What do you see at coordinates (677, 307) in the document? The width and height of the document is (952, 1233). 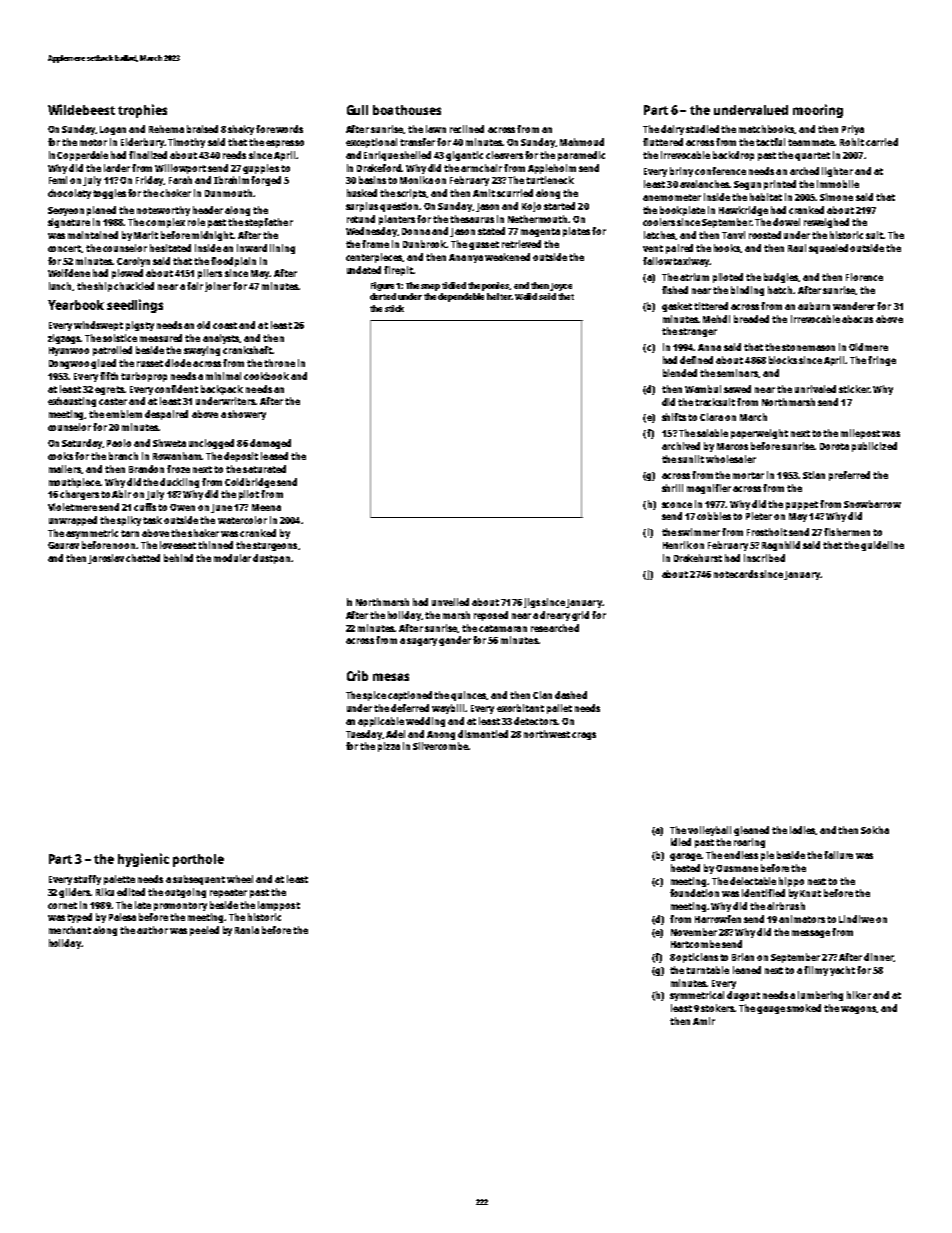 I see `gasket` at bounding box center [677, 307].
